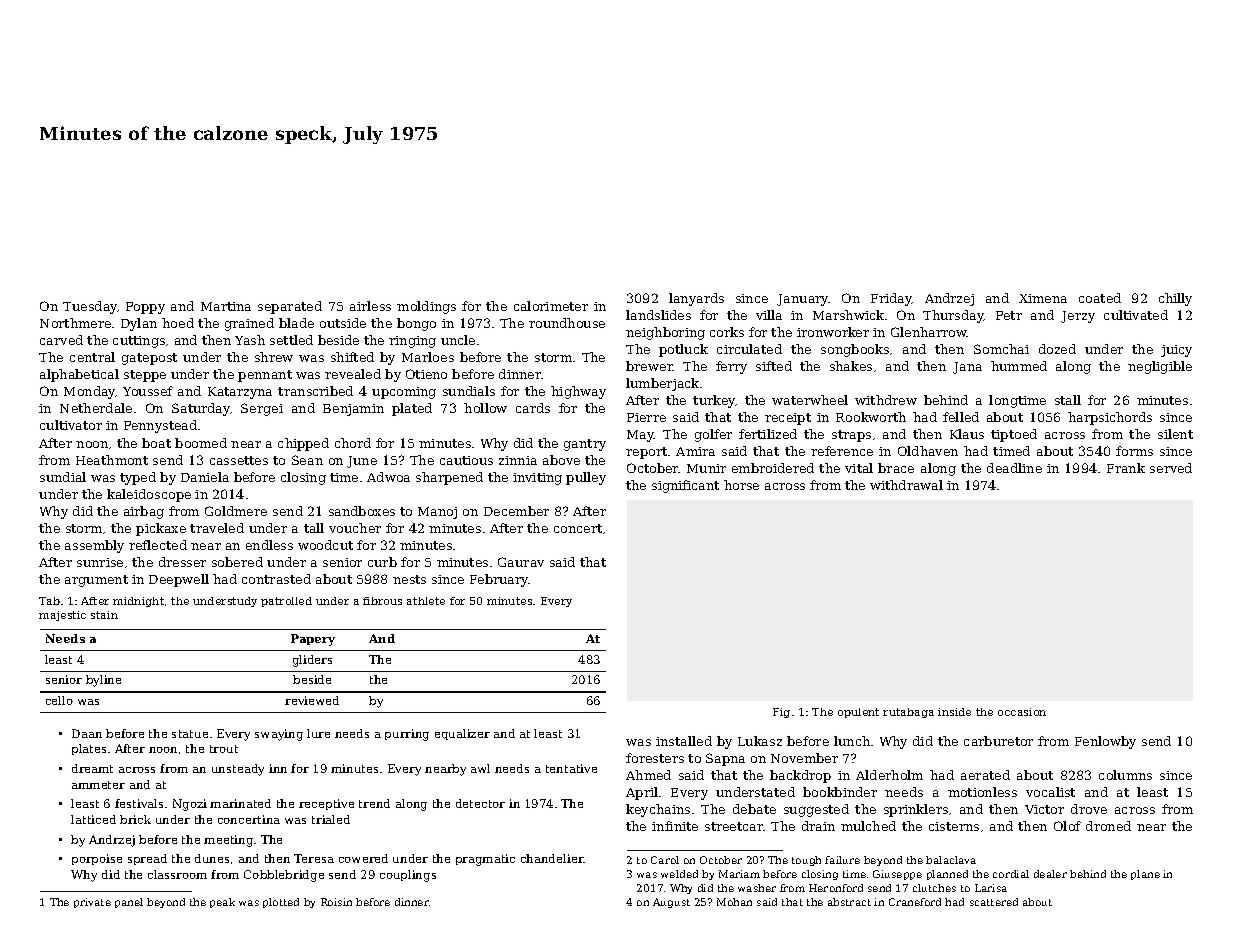 The height and width of the image is (952, 1233). I want to click on statue, so click(190, 734).
